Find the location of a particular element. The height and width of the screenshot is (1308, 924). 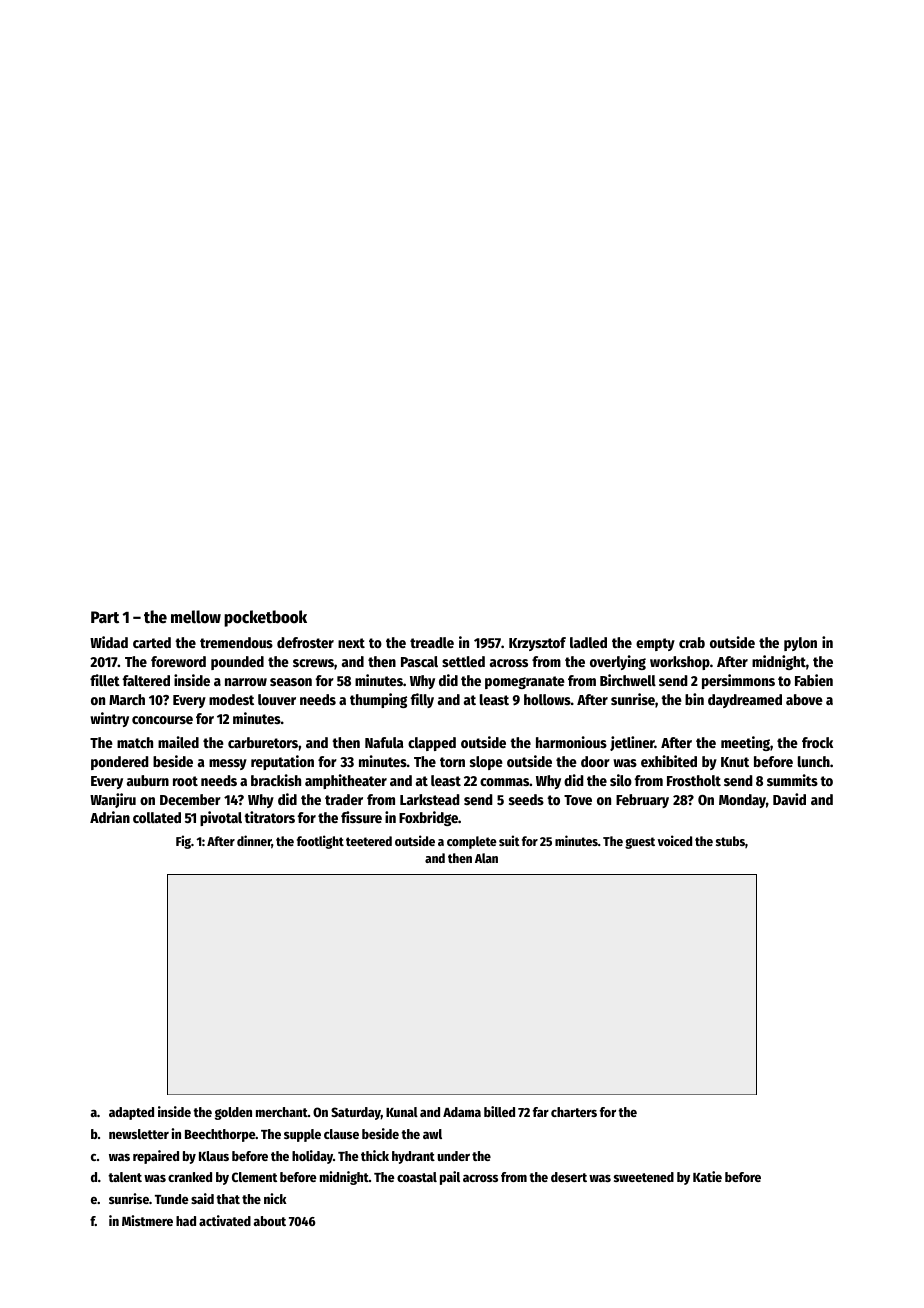

messy is located at coordinates (228, 764).
